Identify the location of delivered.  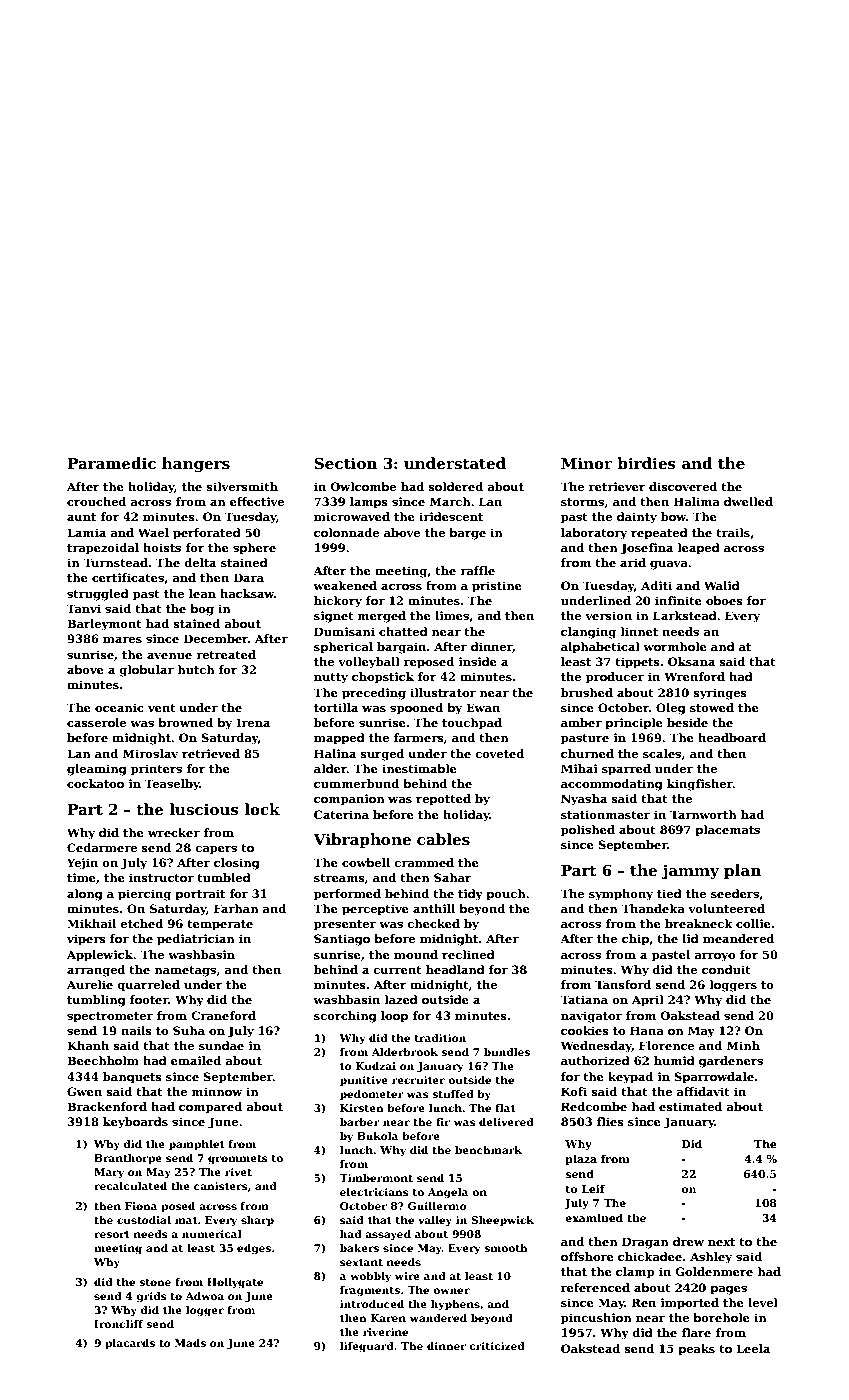
(506, 1122).
